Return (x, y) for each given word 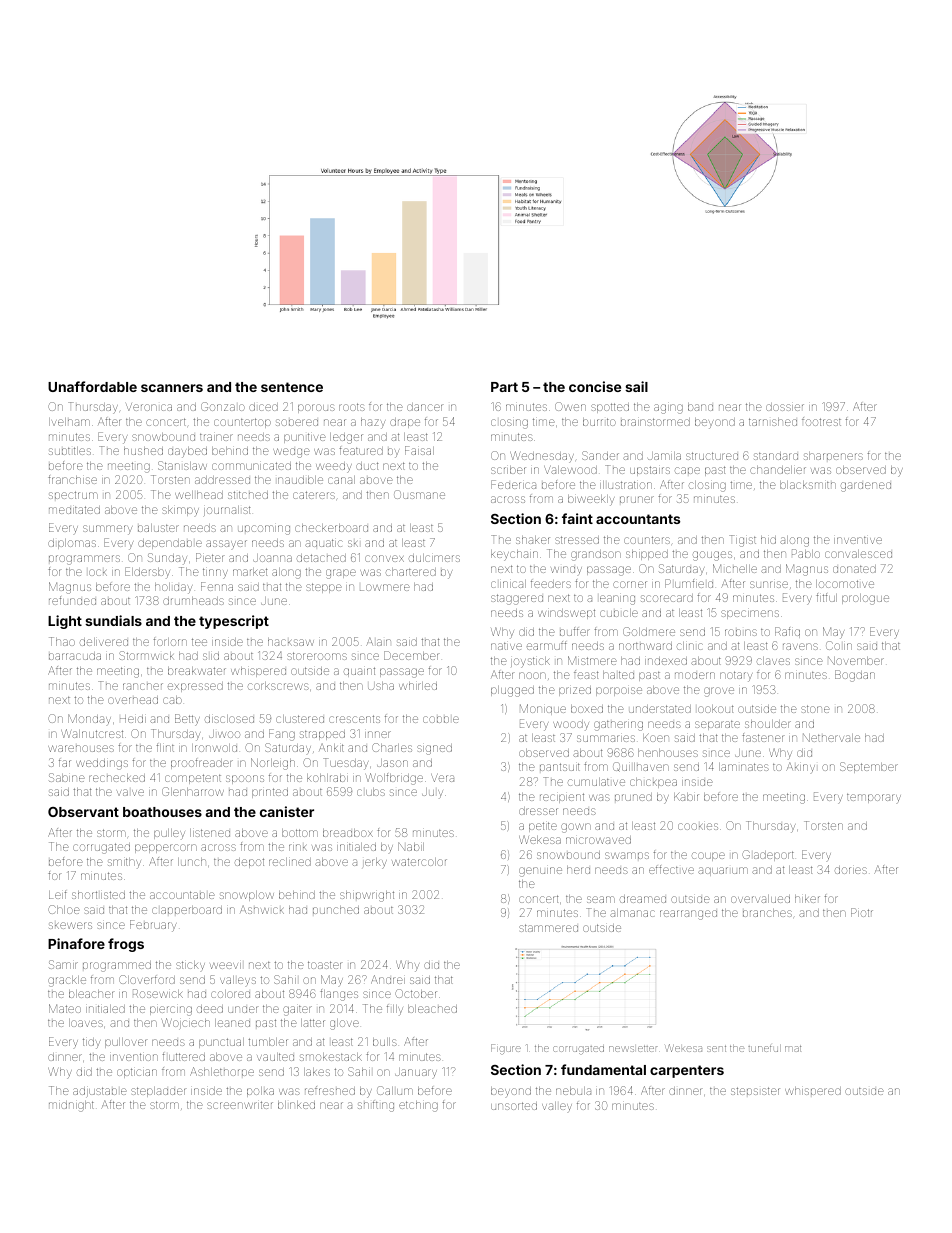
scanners (172, 388)
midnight (71, 1106)
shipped (647, 555)
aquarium (723, 871)
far (65, 763)
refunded (72, 600)
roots (352, 407)
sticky (190, 965)
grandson (596, 555)
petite (543, 827)
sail (636, 386)
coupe (708, 856)
